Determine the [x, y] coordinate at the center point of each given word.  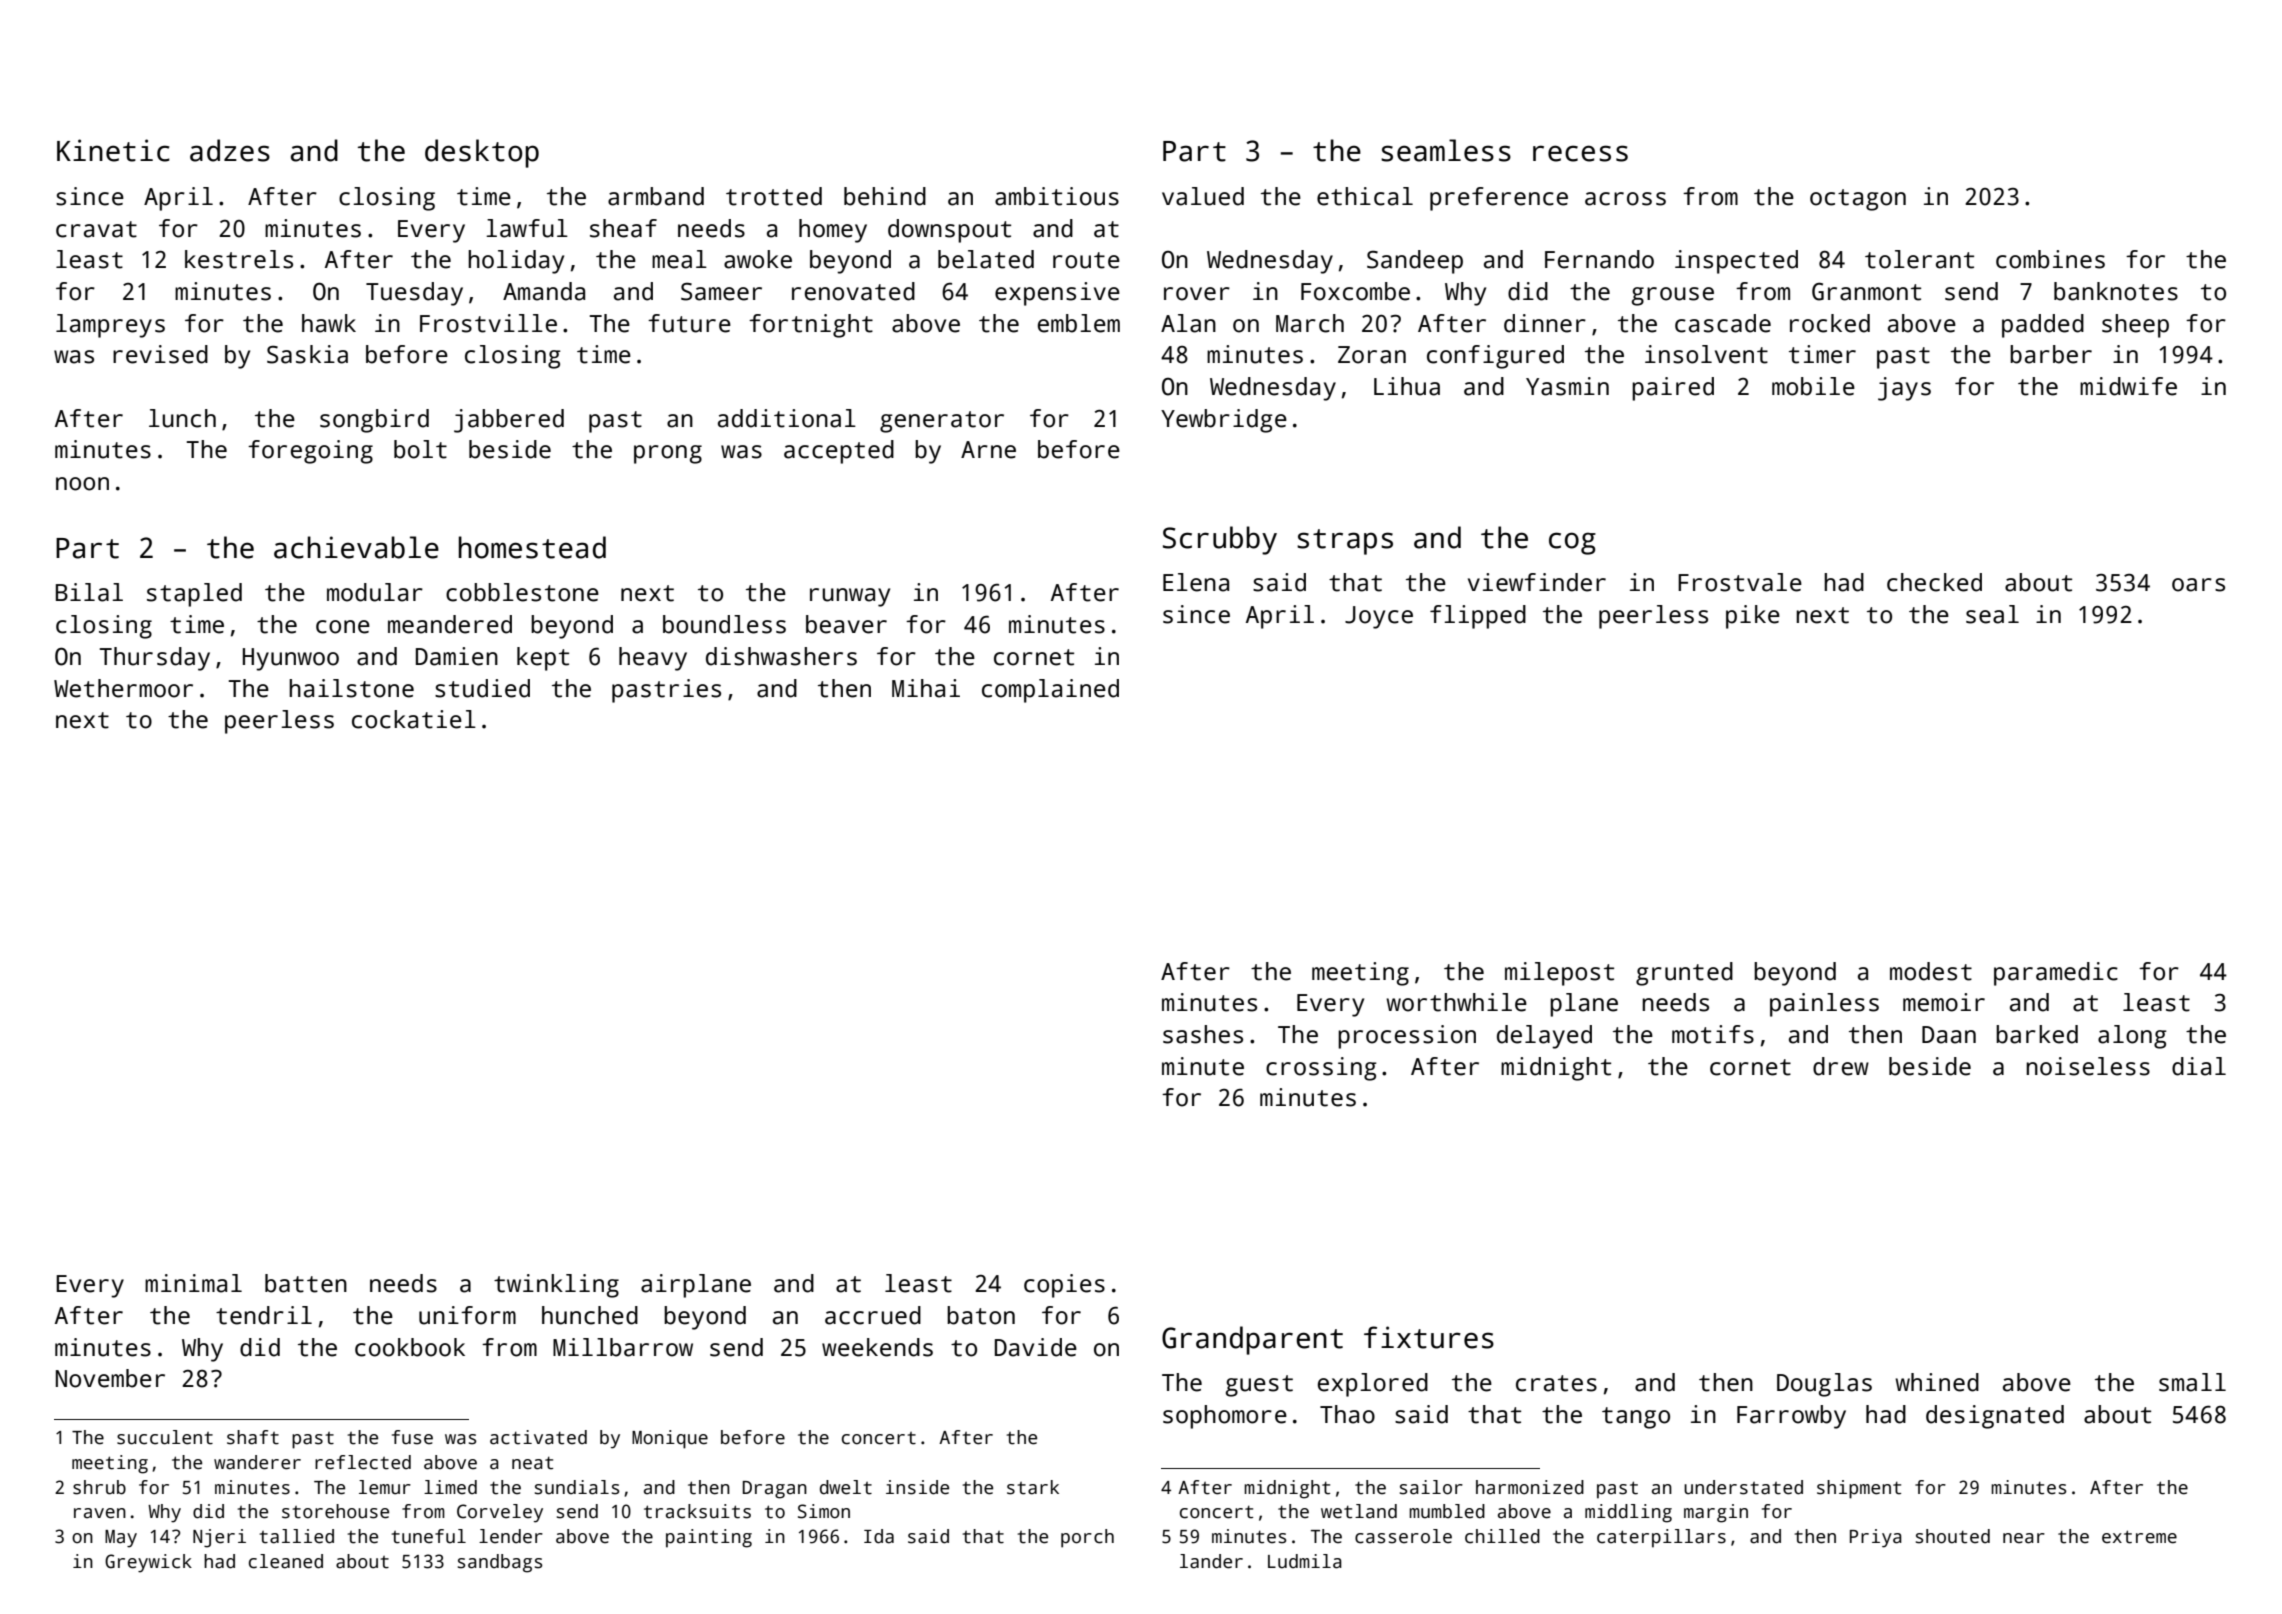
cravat [96, 229]
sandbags [500, 1563]
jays [1904, 389]
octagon [1858, 200]
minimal [193, 1283]
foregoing [310, 452]
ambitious [1057, 196]
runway [850, 597]
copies [1064, 1286]
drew [1841, 1066]
